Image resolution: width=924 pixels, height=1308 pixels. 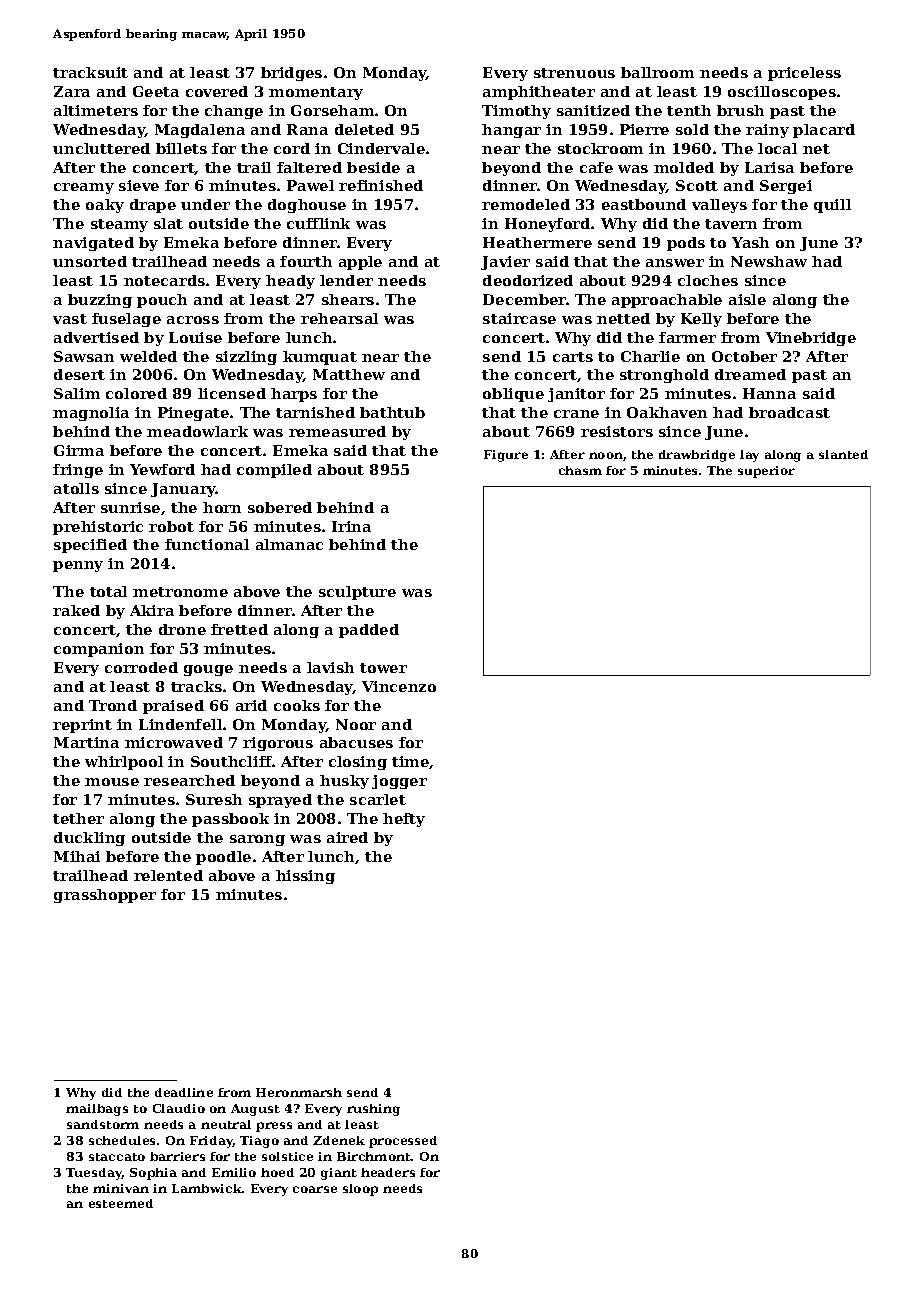 What do you see at coordinates (139, 185) in the image?
I see `sieve` at bounding box center [139, 185].
